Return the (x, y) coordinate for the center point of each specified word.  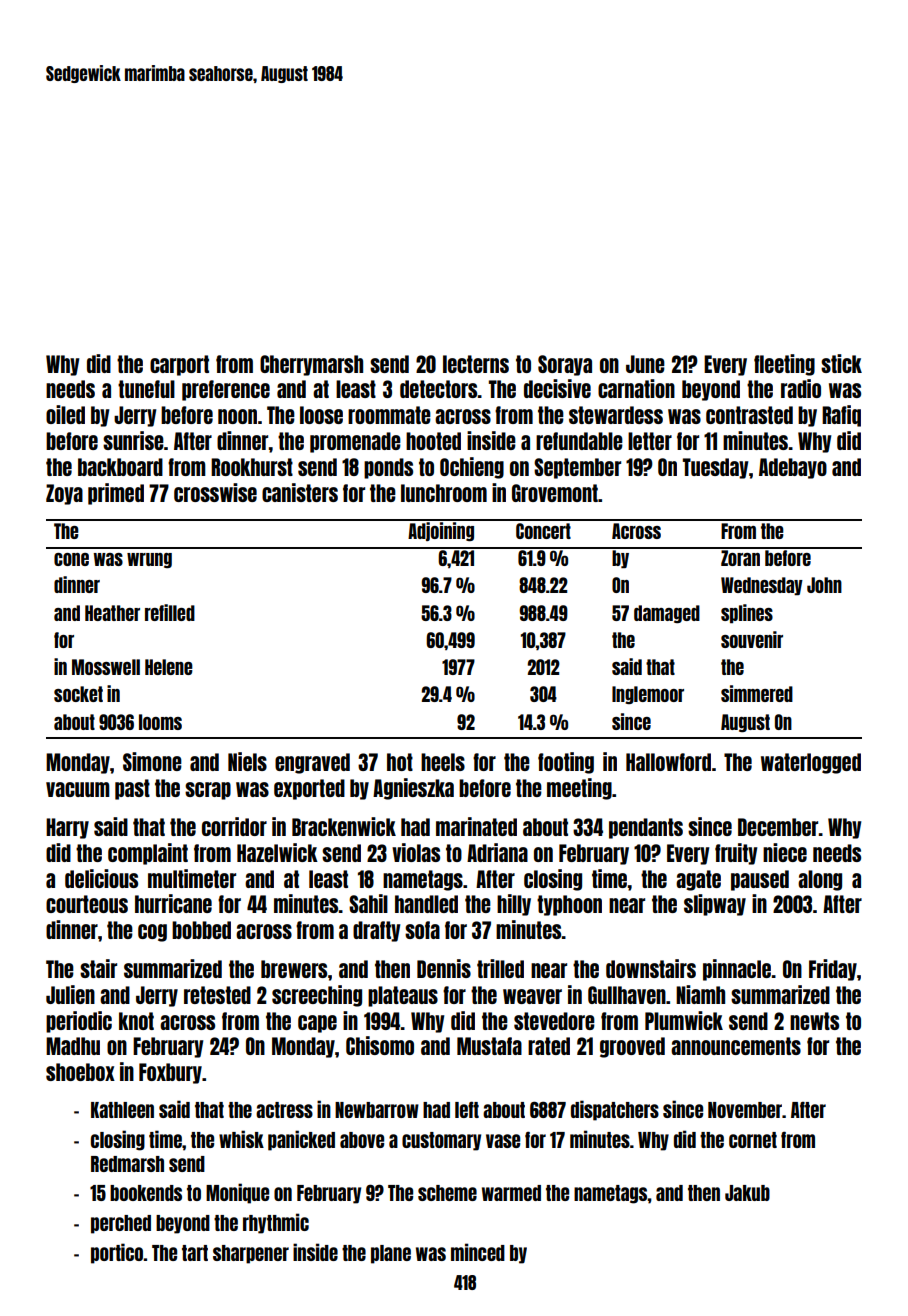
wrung (149, 560)
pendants (646, 828)
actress (284, 1110)
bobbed (201, 930)
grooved (632, 1047)
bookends (146, 1193)
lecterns (476, 364)
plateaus (403, 996)
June (645, 364)
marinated (476, 826)
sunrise (133, 440)
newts (814, 1021)
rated (549, 1046)
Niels (247, 761)
